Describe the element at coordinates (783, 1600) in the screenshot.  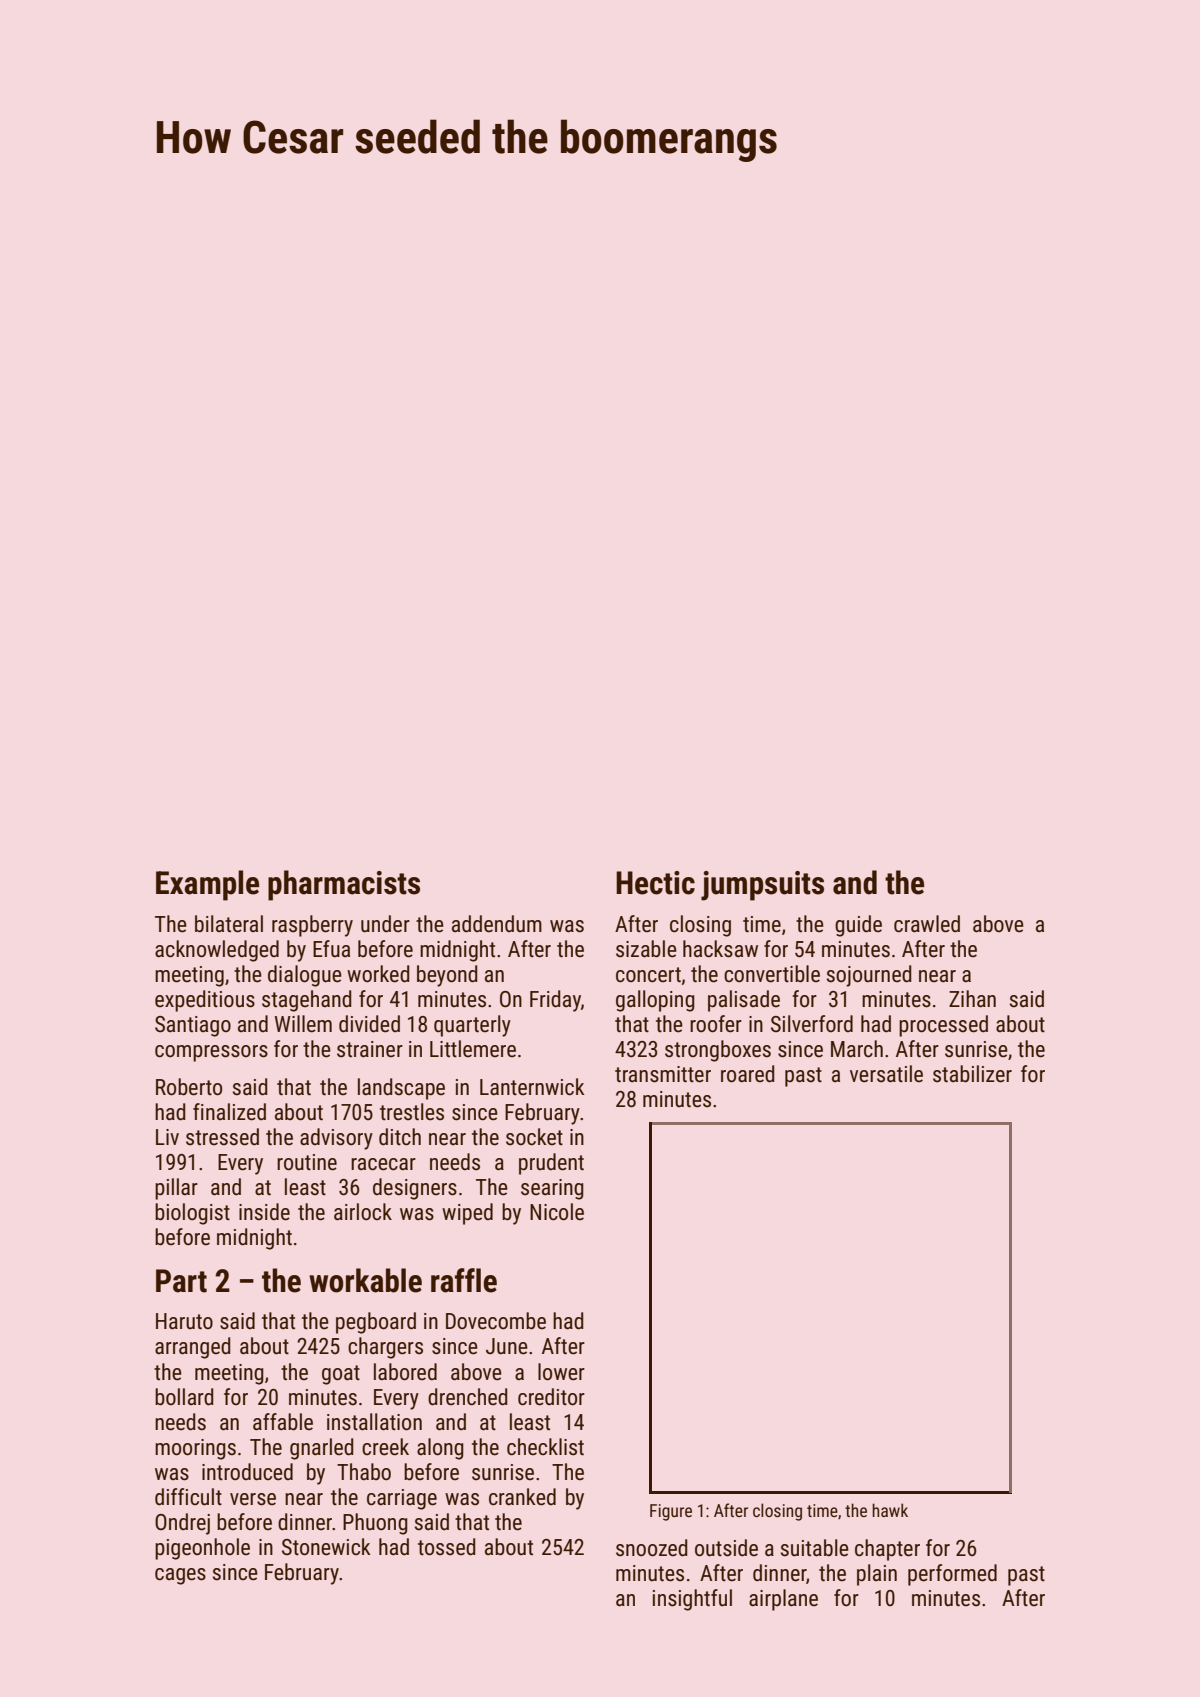
I see `airplane` at that location.
